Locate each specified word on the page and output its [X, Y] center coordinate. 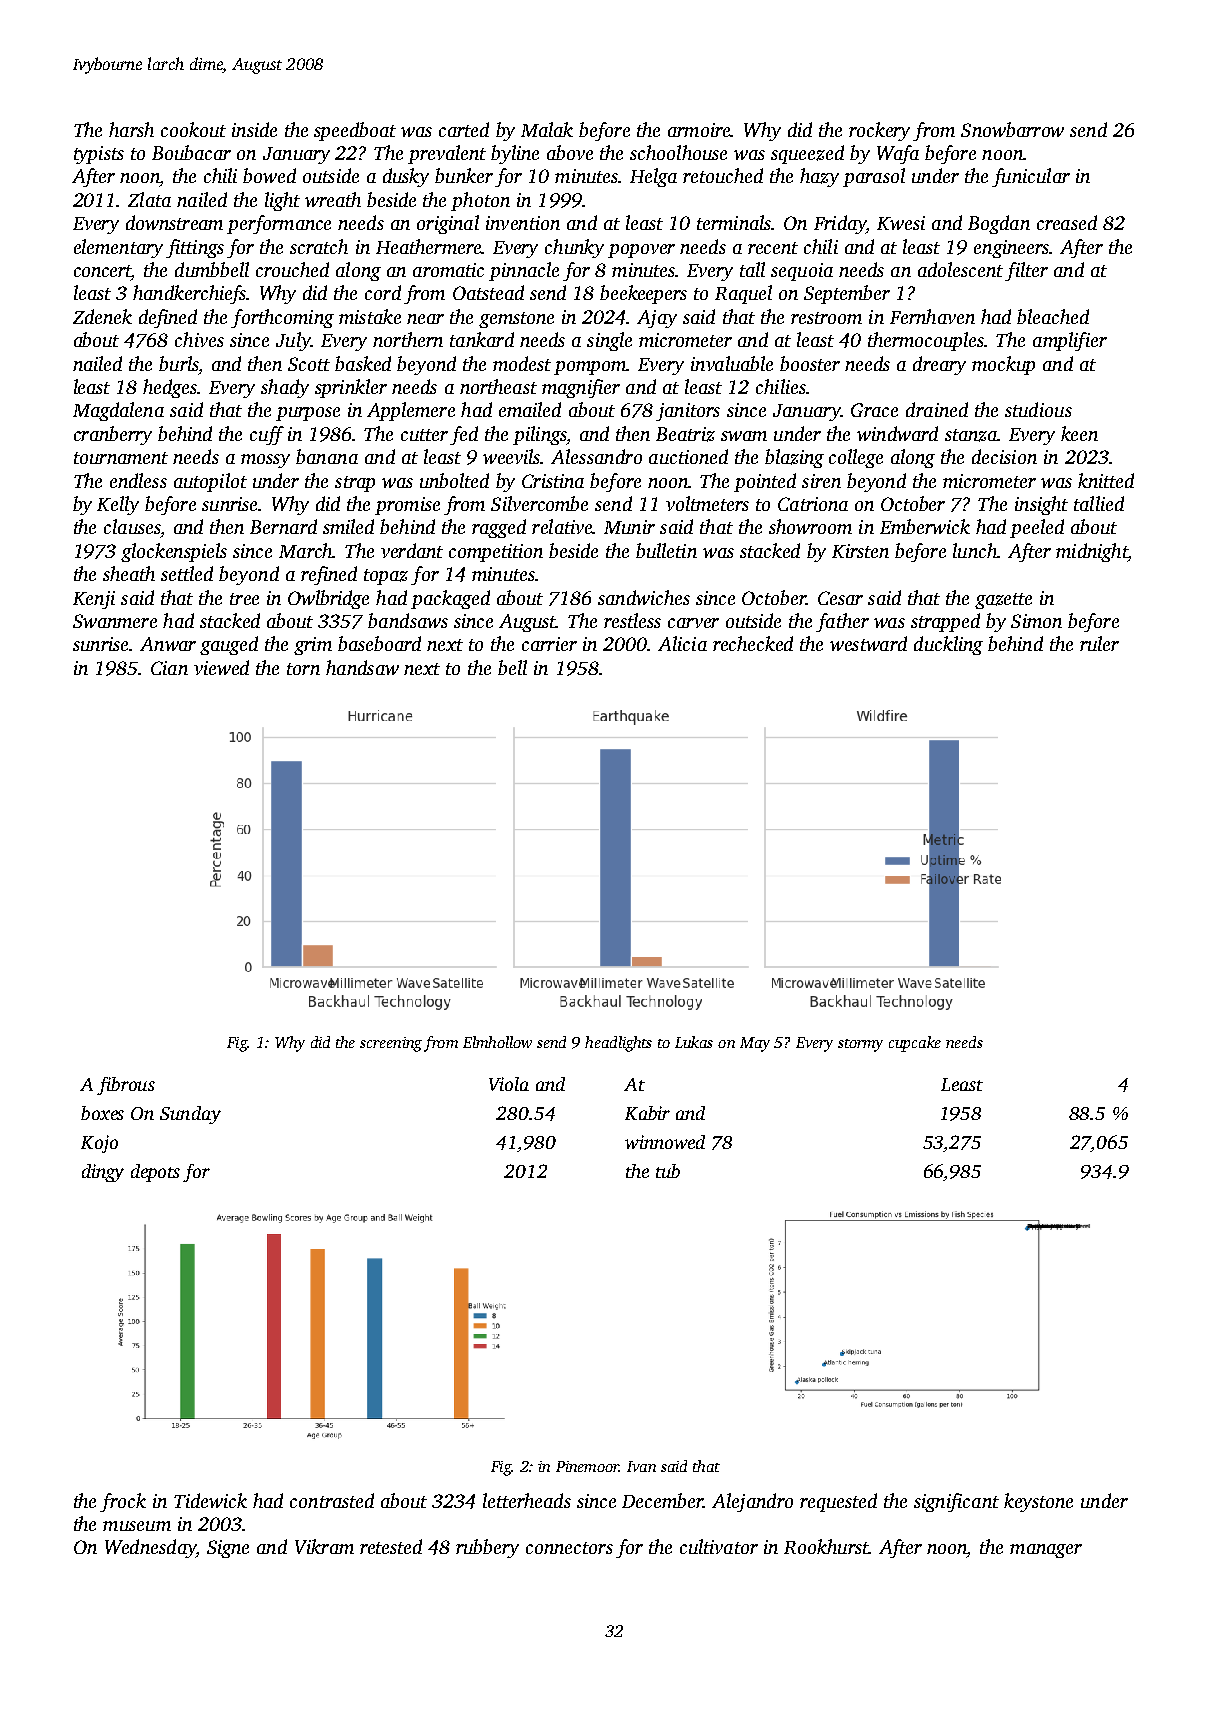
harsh [131, 129]
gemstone [516, 320]
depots [155, 1173]
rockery [879, 131]
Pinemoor [587, 1466]
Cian [169, 668]
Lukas [694, 1042]
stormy [860, 1045]
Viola [509, 1084]
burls [179, 363]
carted [464, 129]
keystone [1038, 1502]
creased [1067, 222]
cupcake [915, 1044]
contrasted [332, 1500]
